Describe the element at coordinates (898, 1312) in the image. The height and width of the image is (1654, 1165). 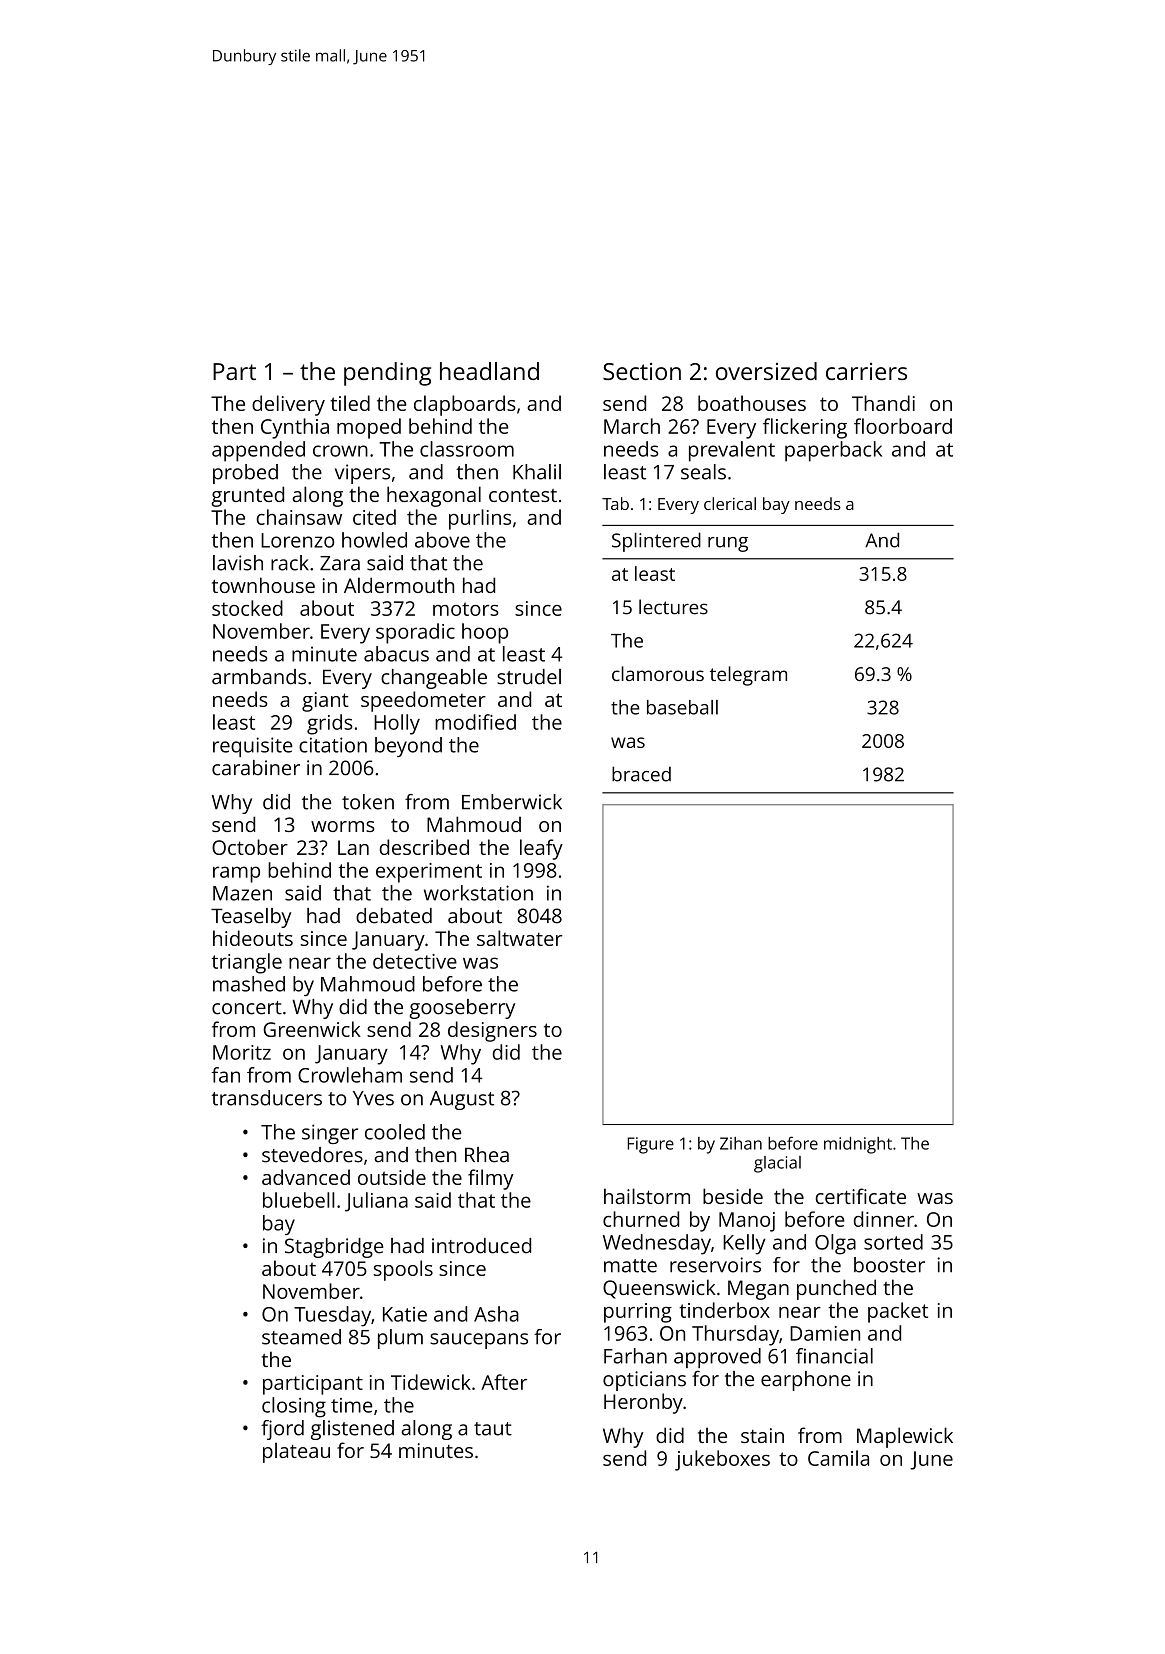
I see `packet` at that location.
